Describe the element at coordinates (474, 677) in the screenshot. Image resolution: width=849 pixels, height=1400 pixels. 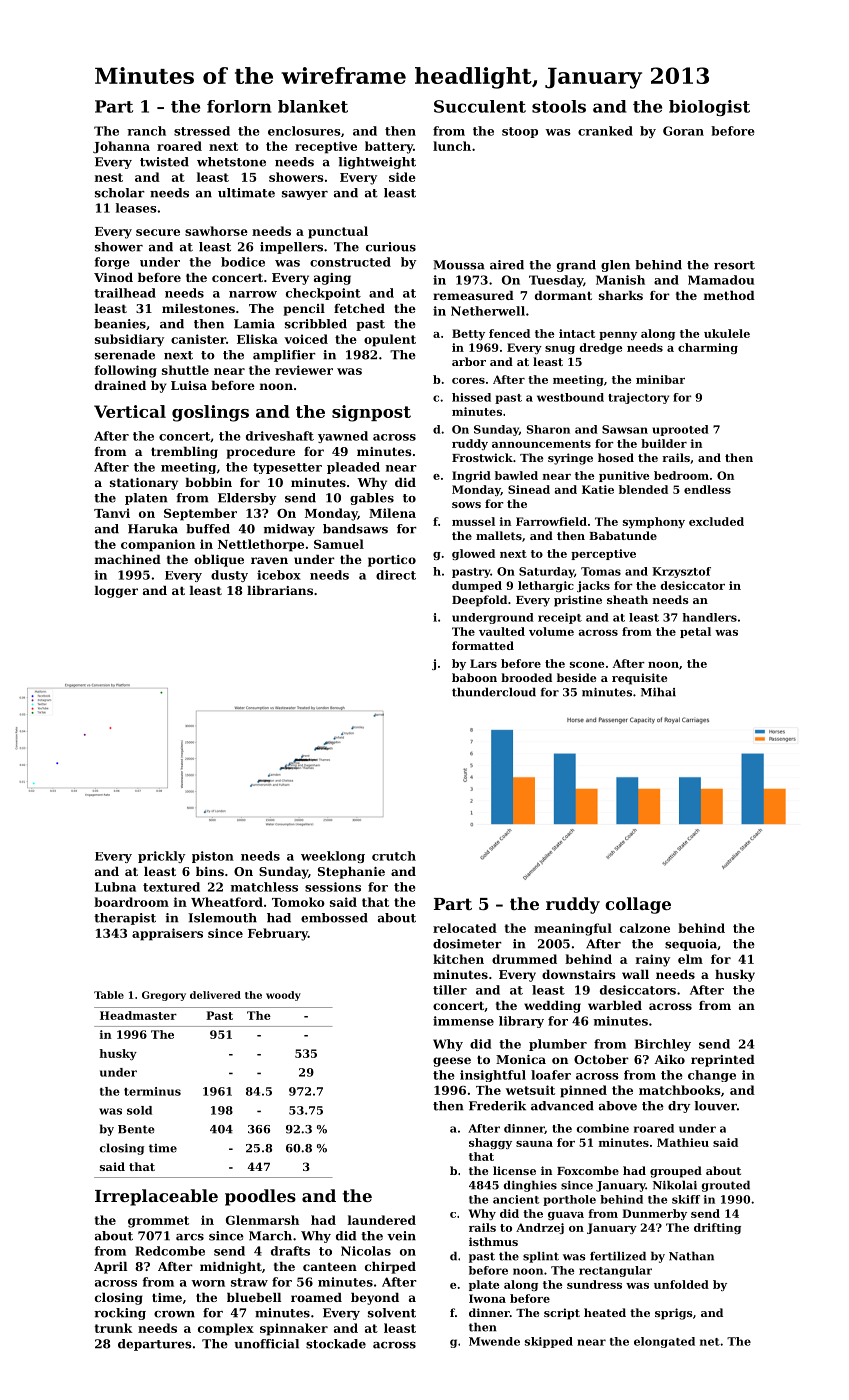
I see `baboon` at that location.
